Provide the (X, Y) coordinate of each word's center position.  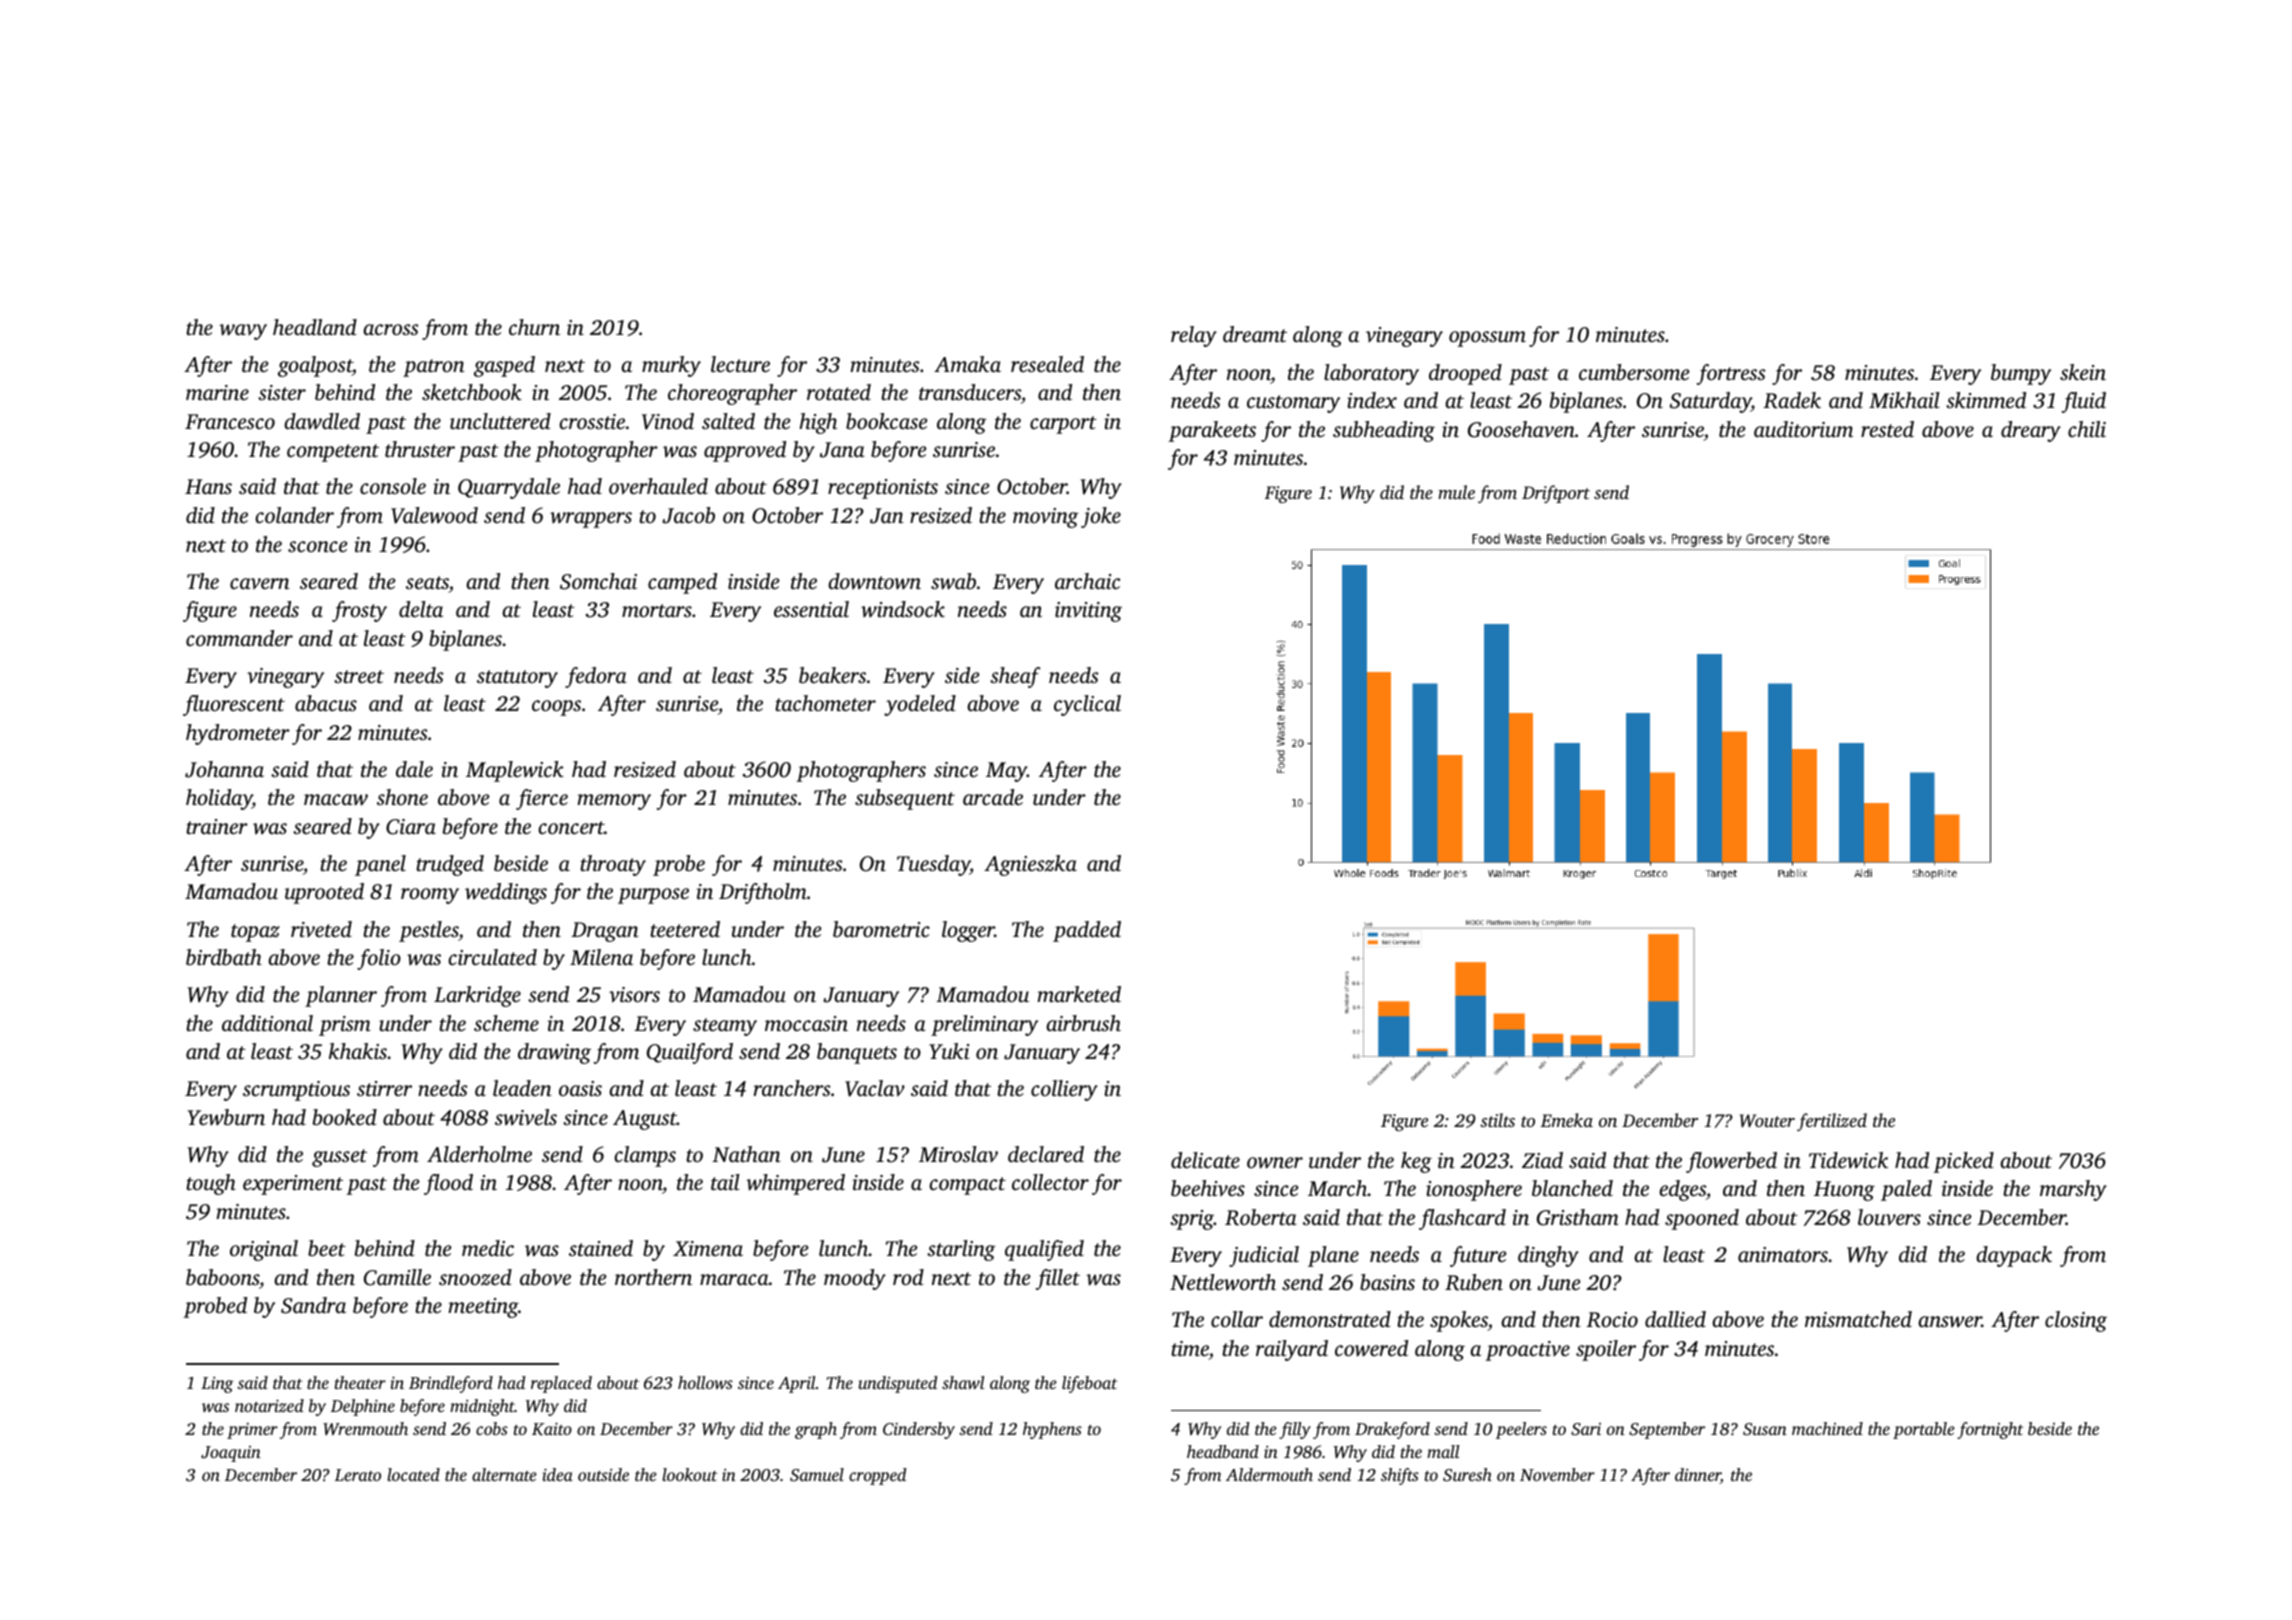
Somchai (598, 581)
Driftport (1556, 494)
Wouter (1767, 1121)
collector (1050, 1182)
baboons (222, 1277)
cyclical (1087, 705)
